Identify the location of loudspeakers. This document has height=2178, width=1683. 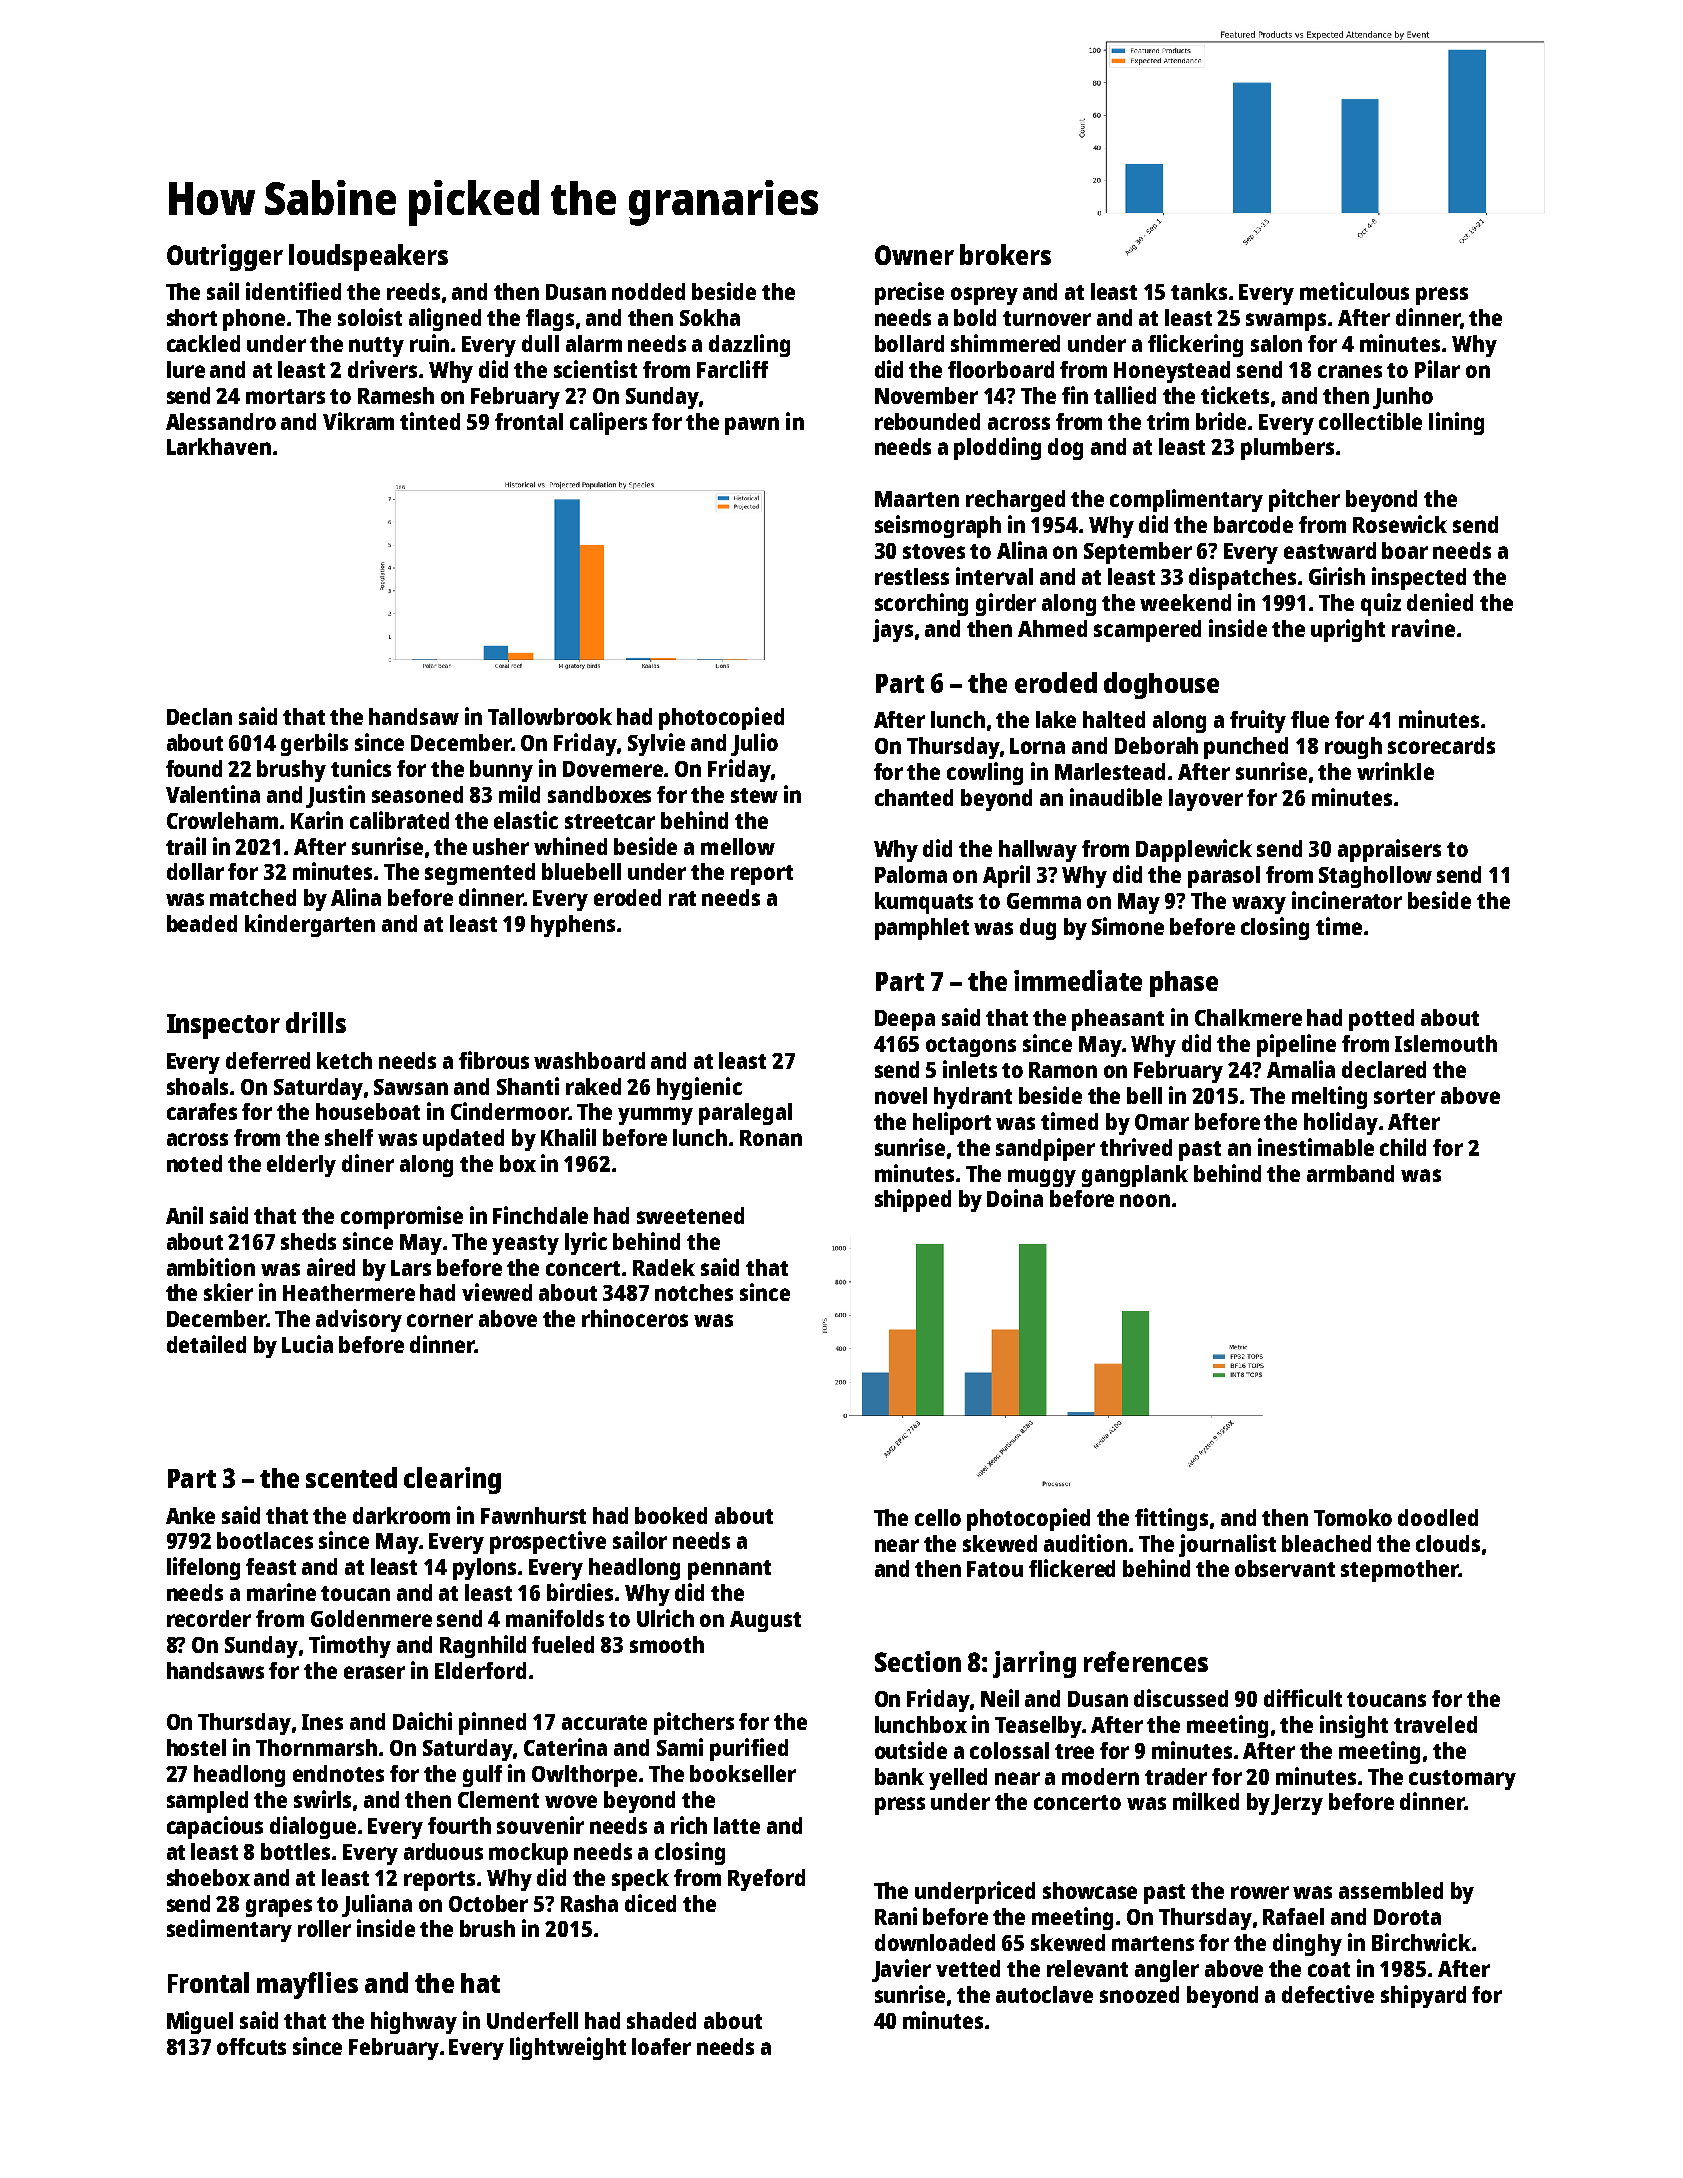
(368, 257).
